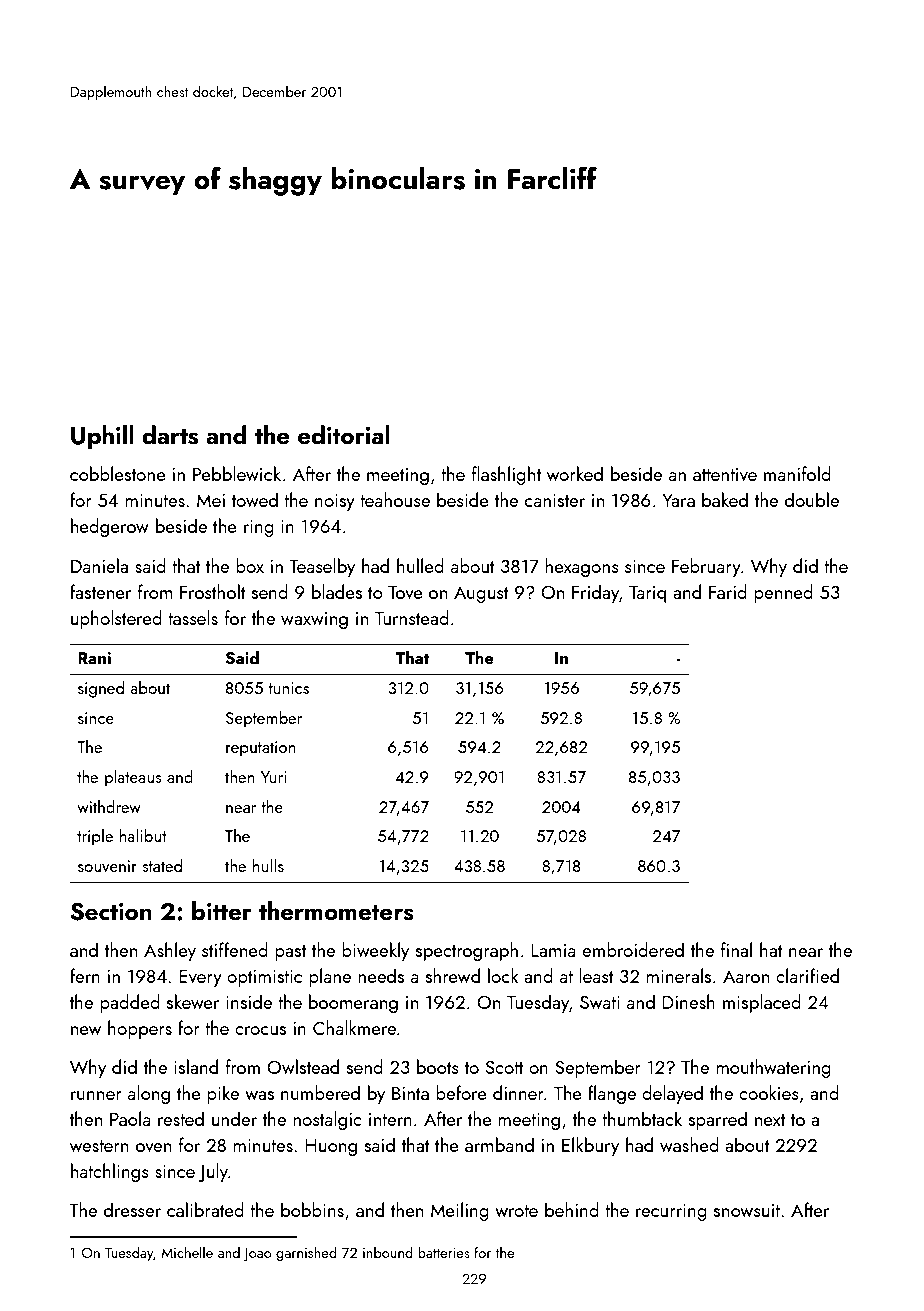  What do you see at coordinates (187, 1252) in the document?
I see `Michelle` at bounding box center [187, 1252].
